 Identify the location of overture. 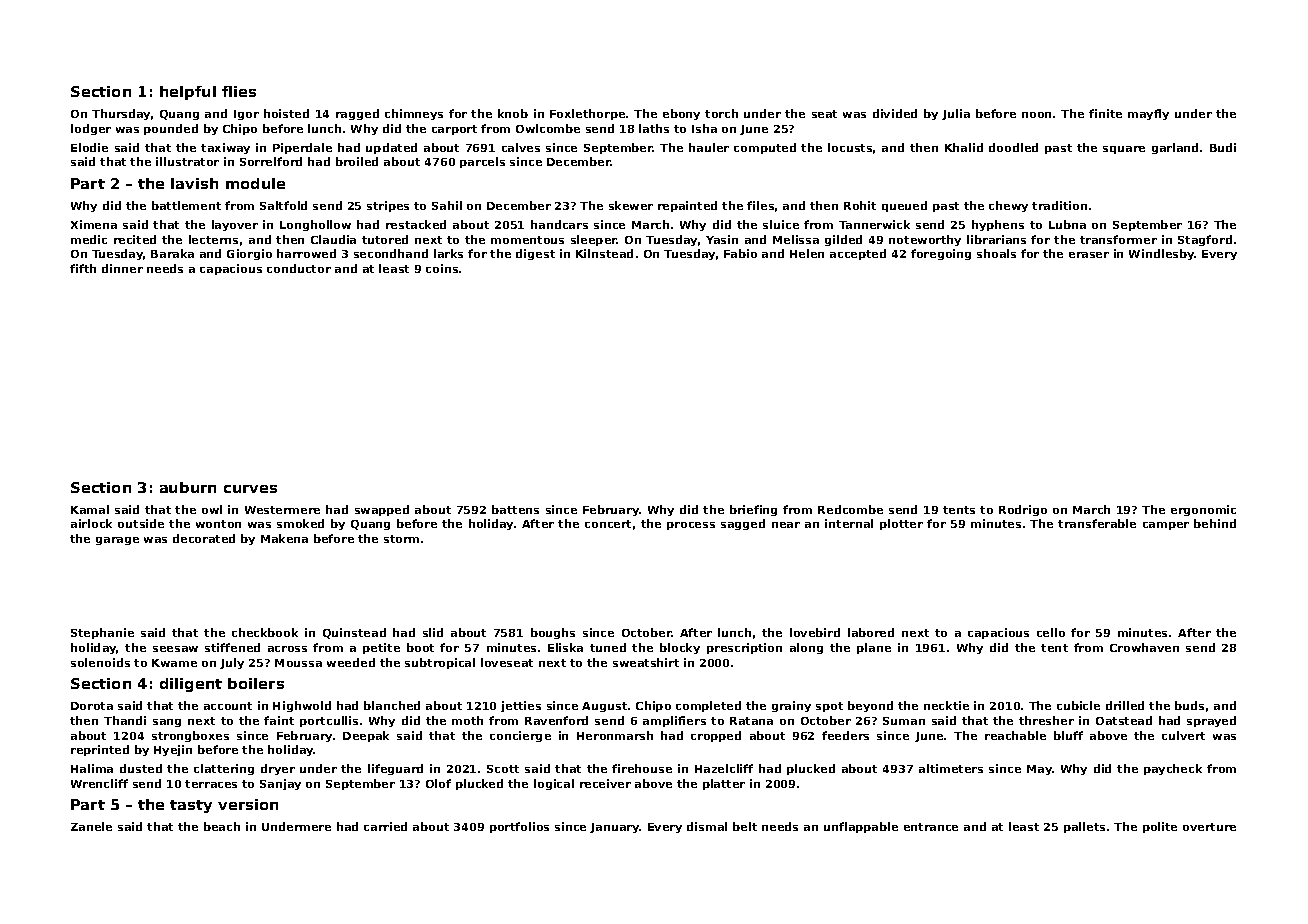
(1209, 827).
